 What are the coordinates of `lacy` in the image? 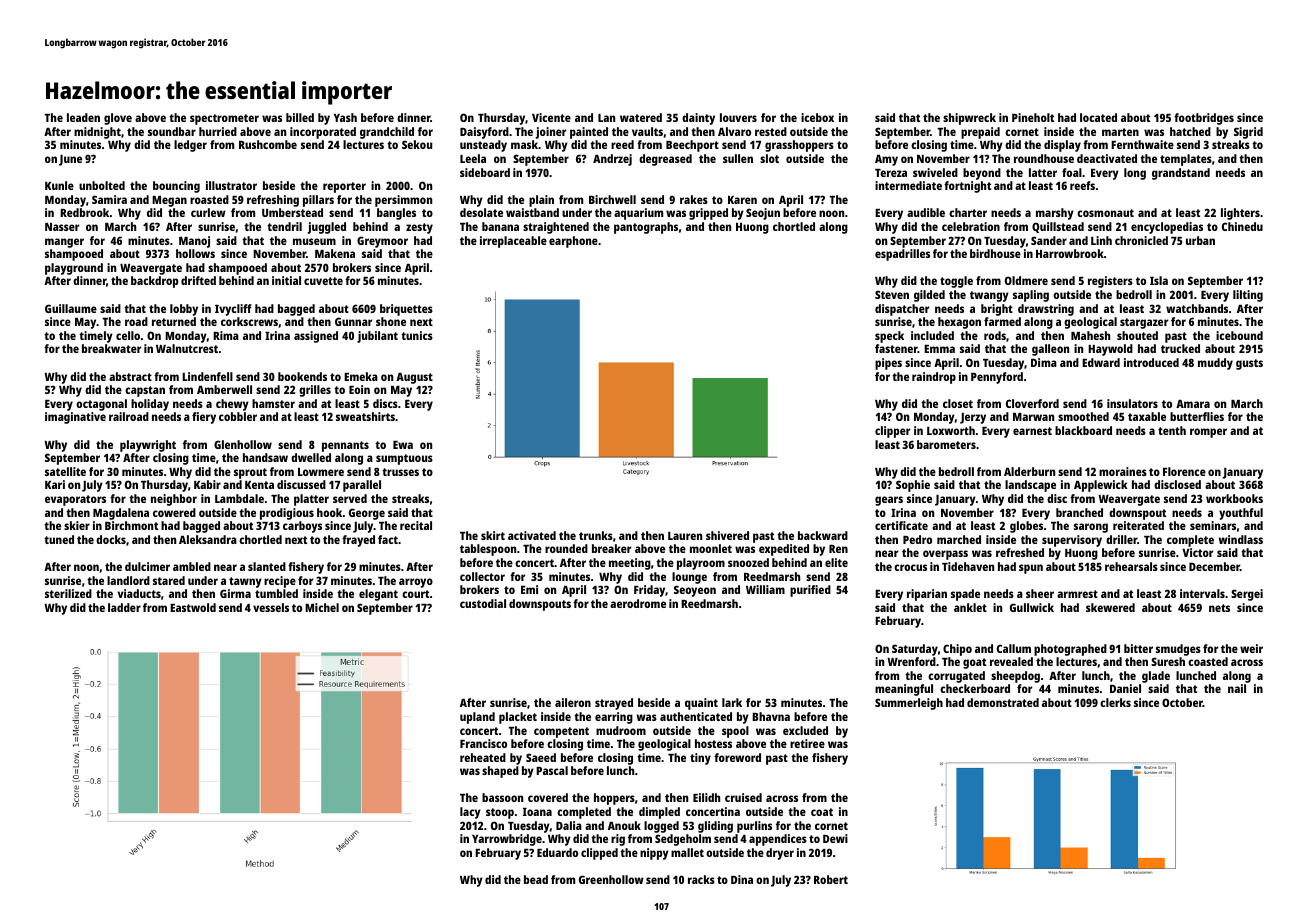 It's located at (470, 813).
